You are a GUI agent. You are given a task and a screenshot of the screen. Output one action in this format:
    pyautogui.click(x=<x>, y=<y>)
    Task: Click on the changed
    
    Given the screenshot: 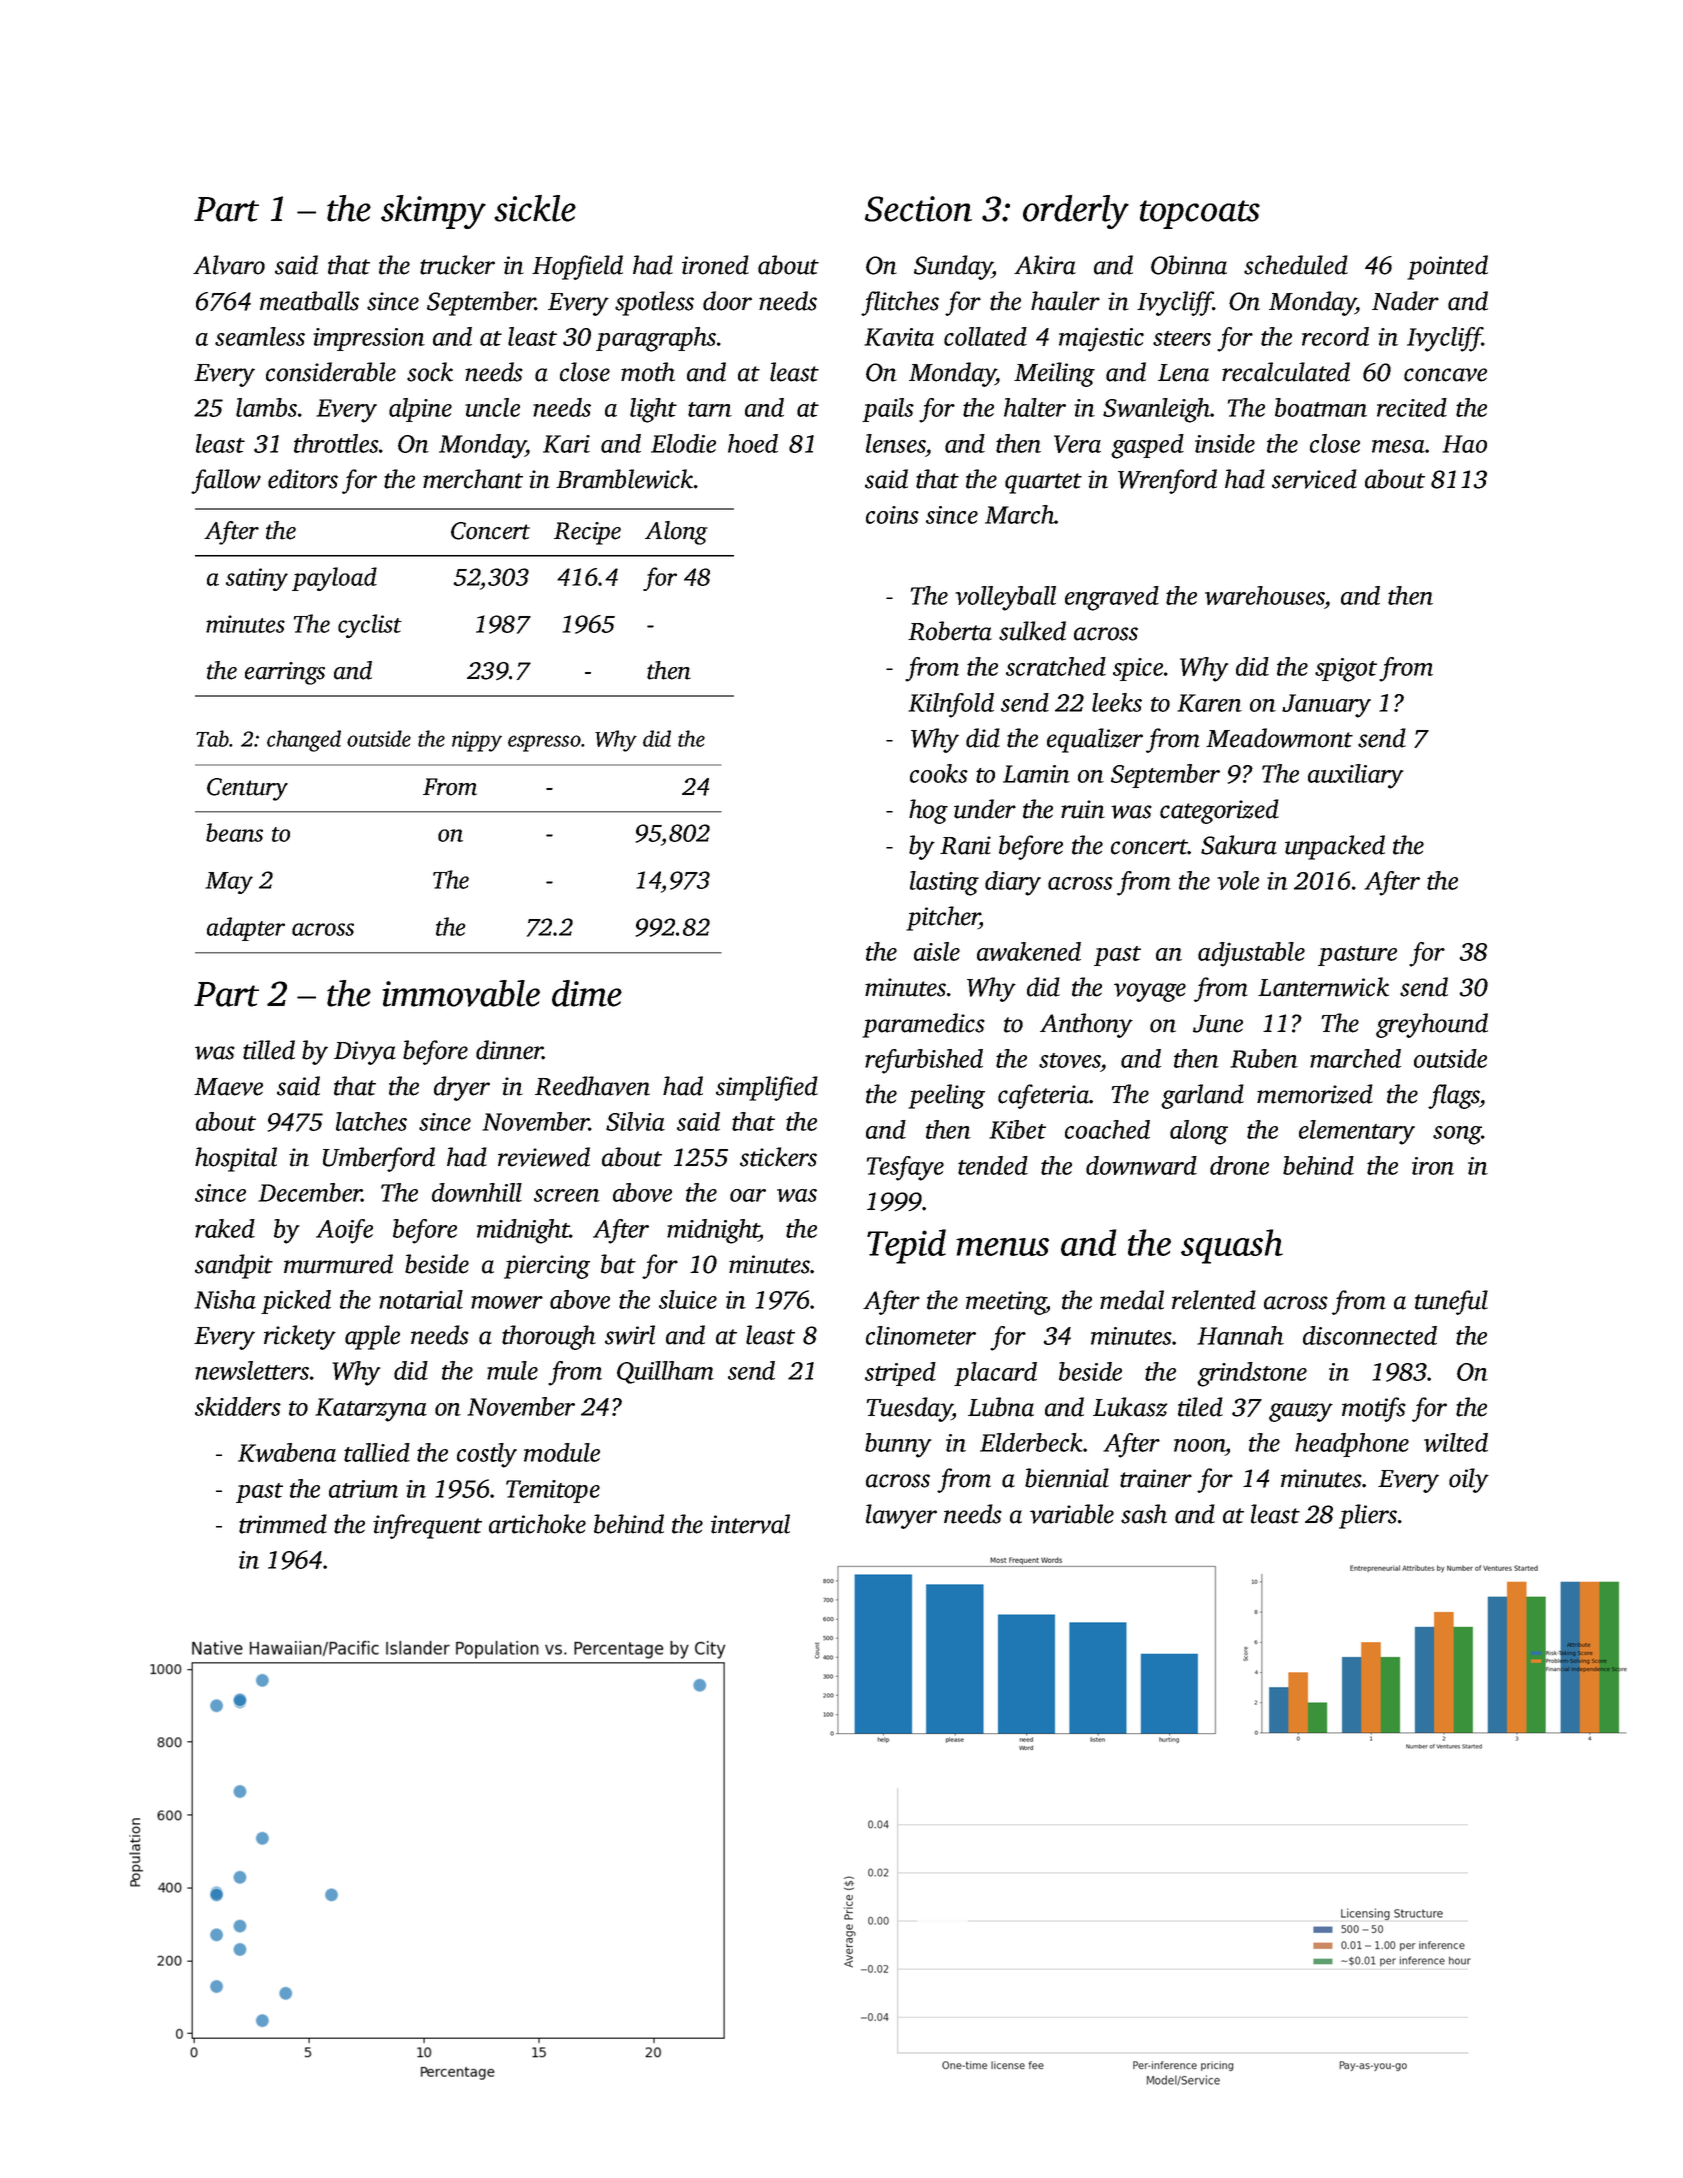 What is the action you would take?
    pyautogui.click(x=304, y=741)
